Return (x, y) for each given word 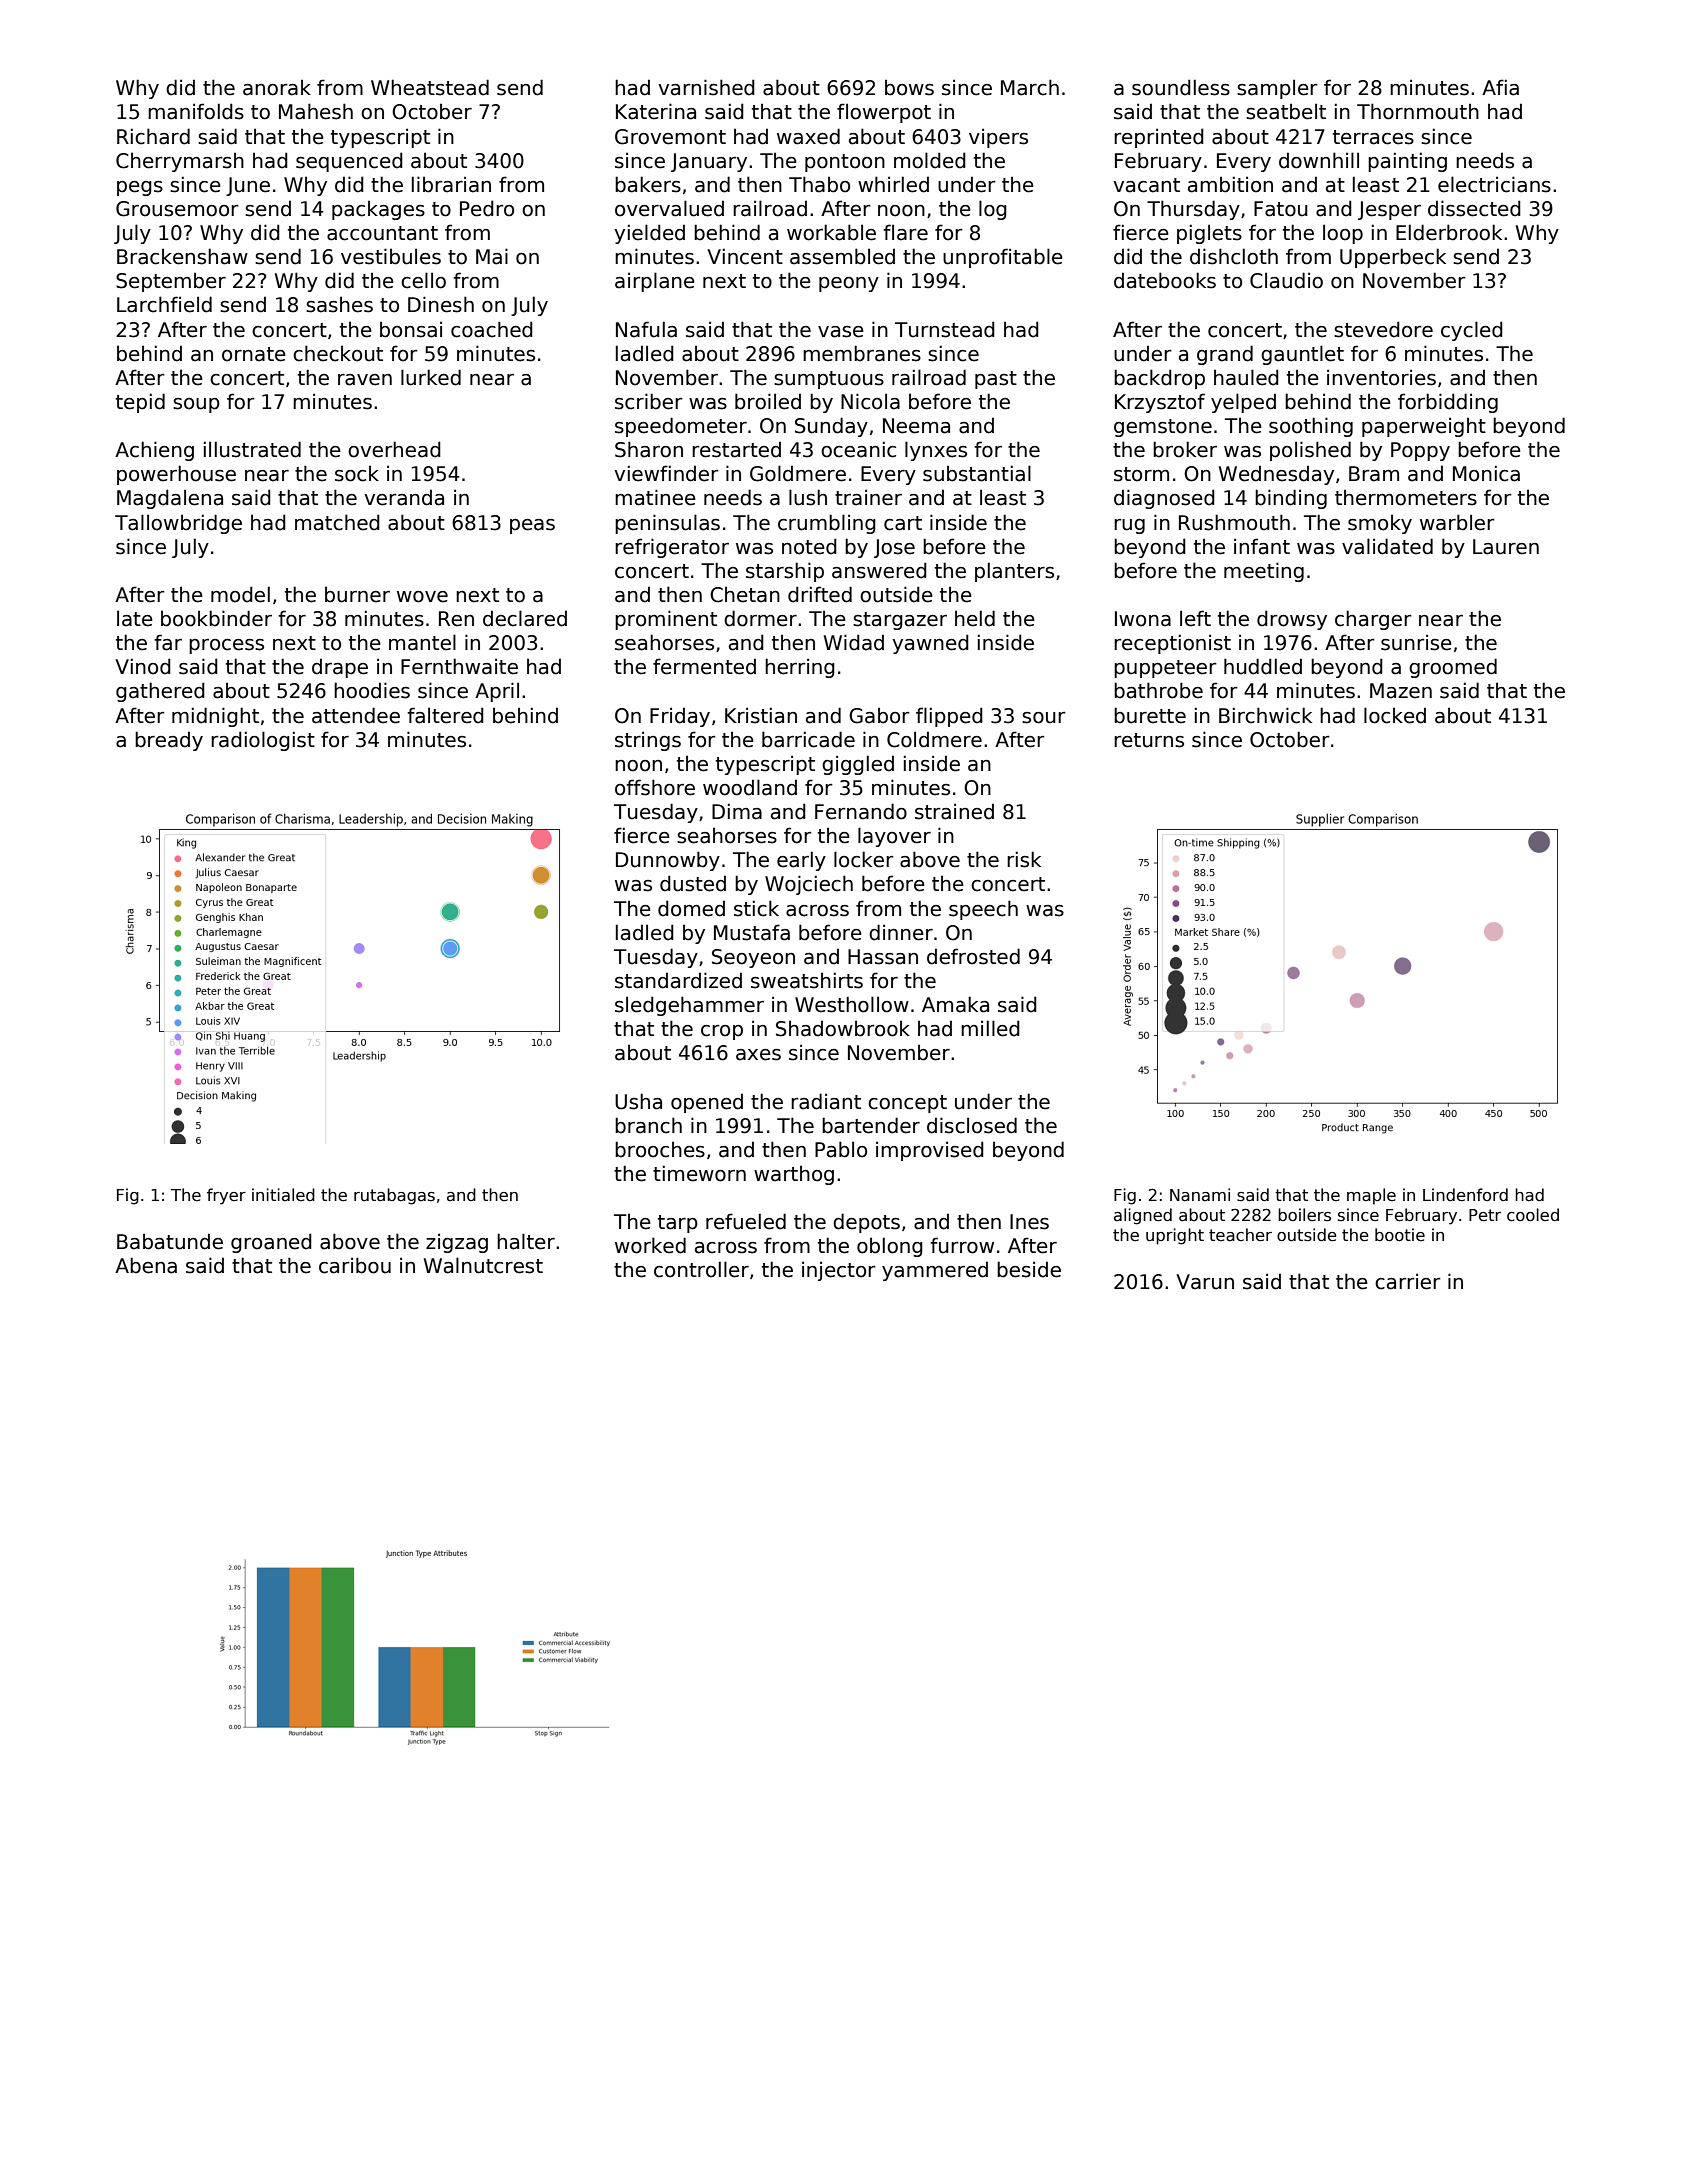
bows (909, 87)
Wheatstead (430, 87)
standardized (678, 980)
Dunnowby (668, 861)
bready (169, 741)
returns (1149, 740)
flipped (949, 717)
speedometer (681, 427)
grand (1225, 355)
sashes (339, 304)
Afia (1500, 87)
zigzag (457, 1243)
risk (1024, 859)
